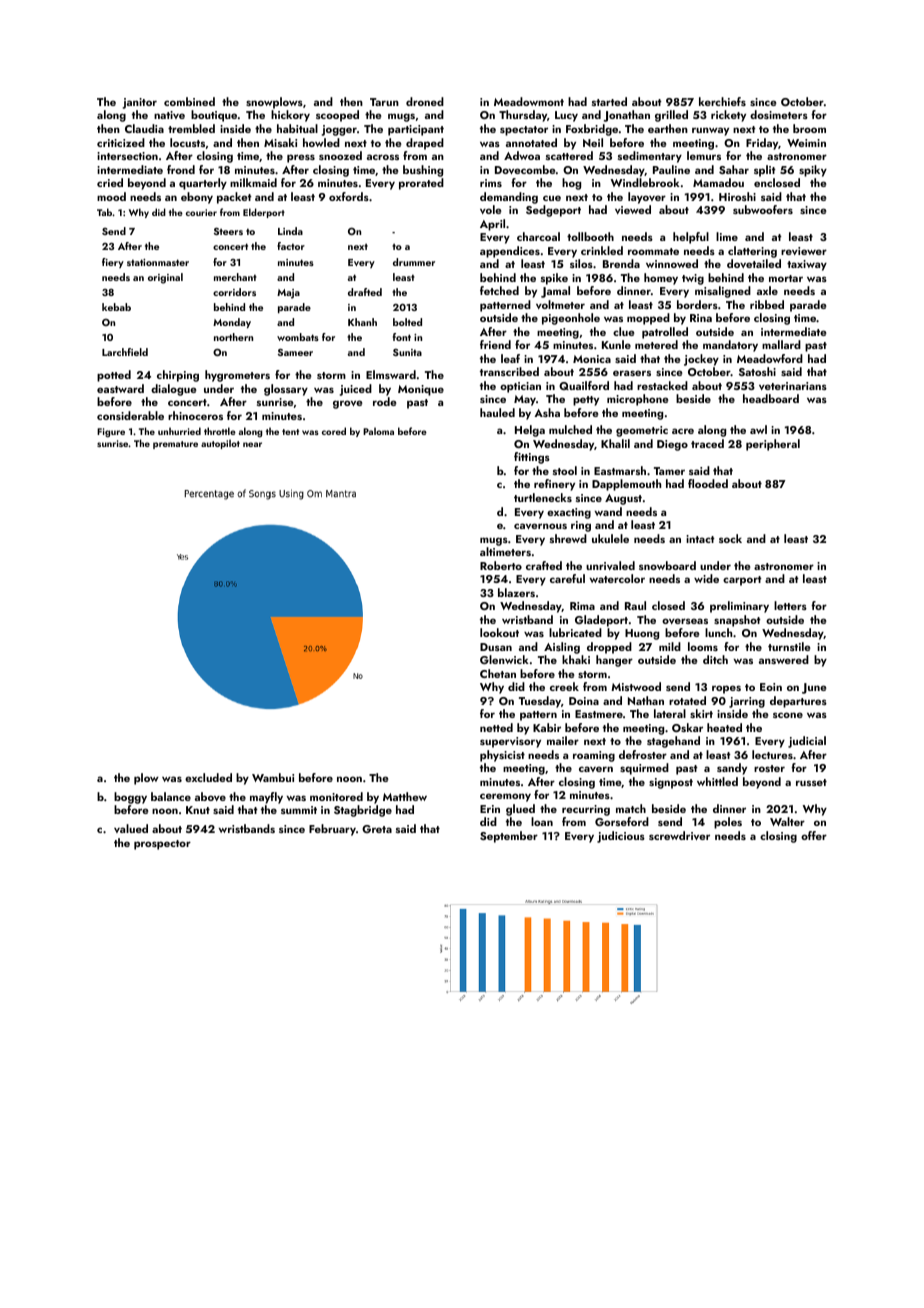 This image has width=924, height=1308. Describe the element at coordinates (252, 444) in the image. I see `near` at that location.
